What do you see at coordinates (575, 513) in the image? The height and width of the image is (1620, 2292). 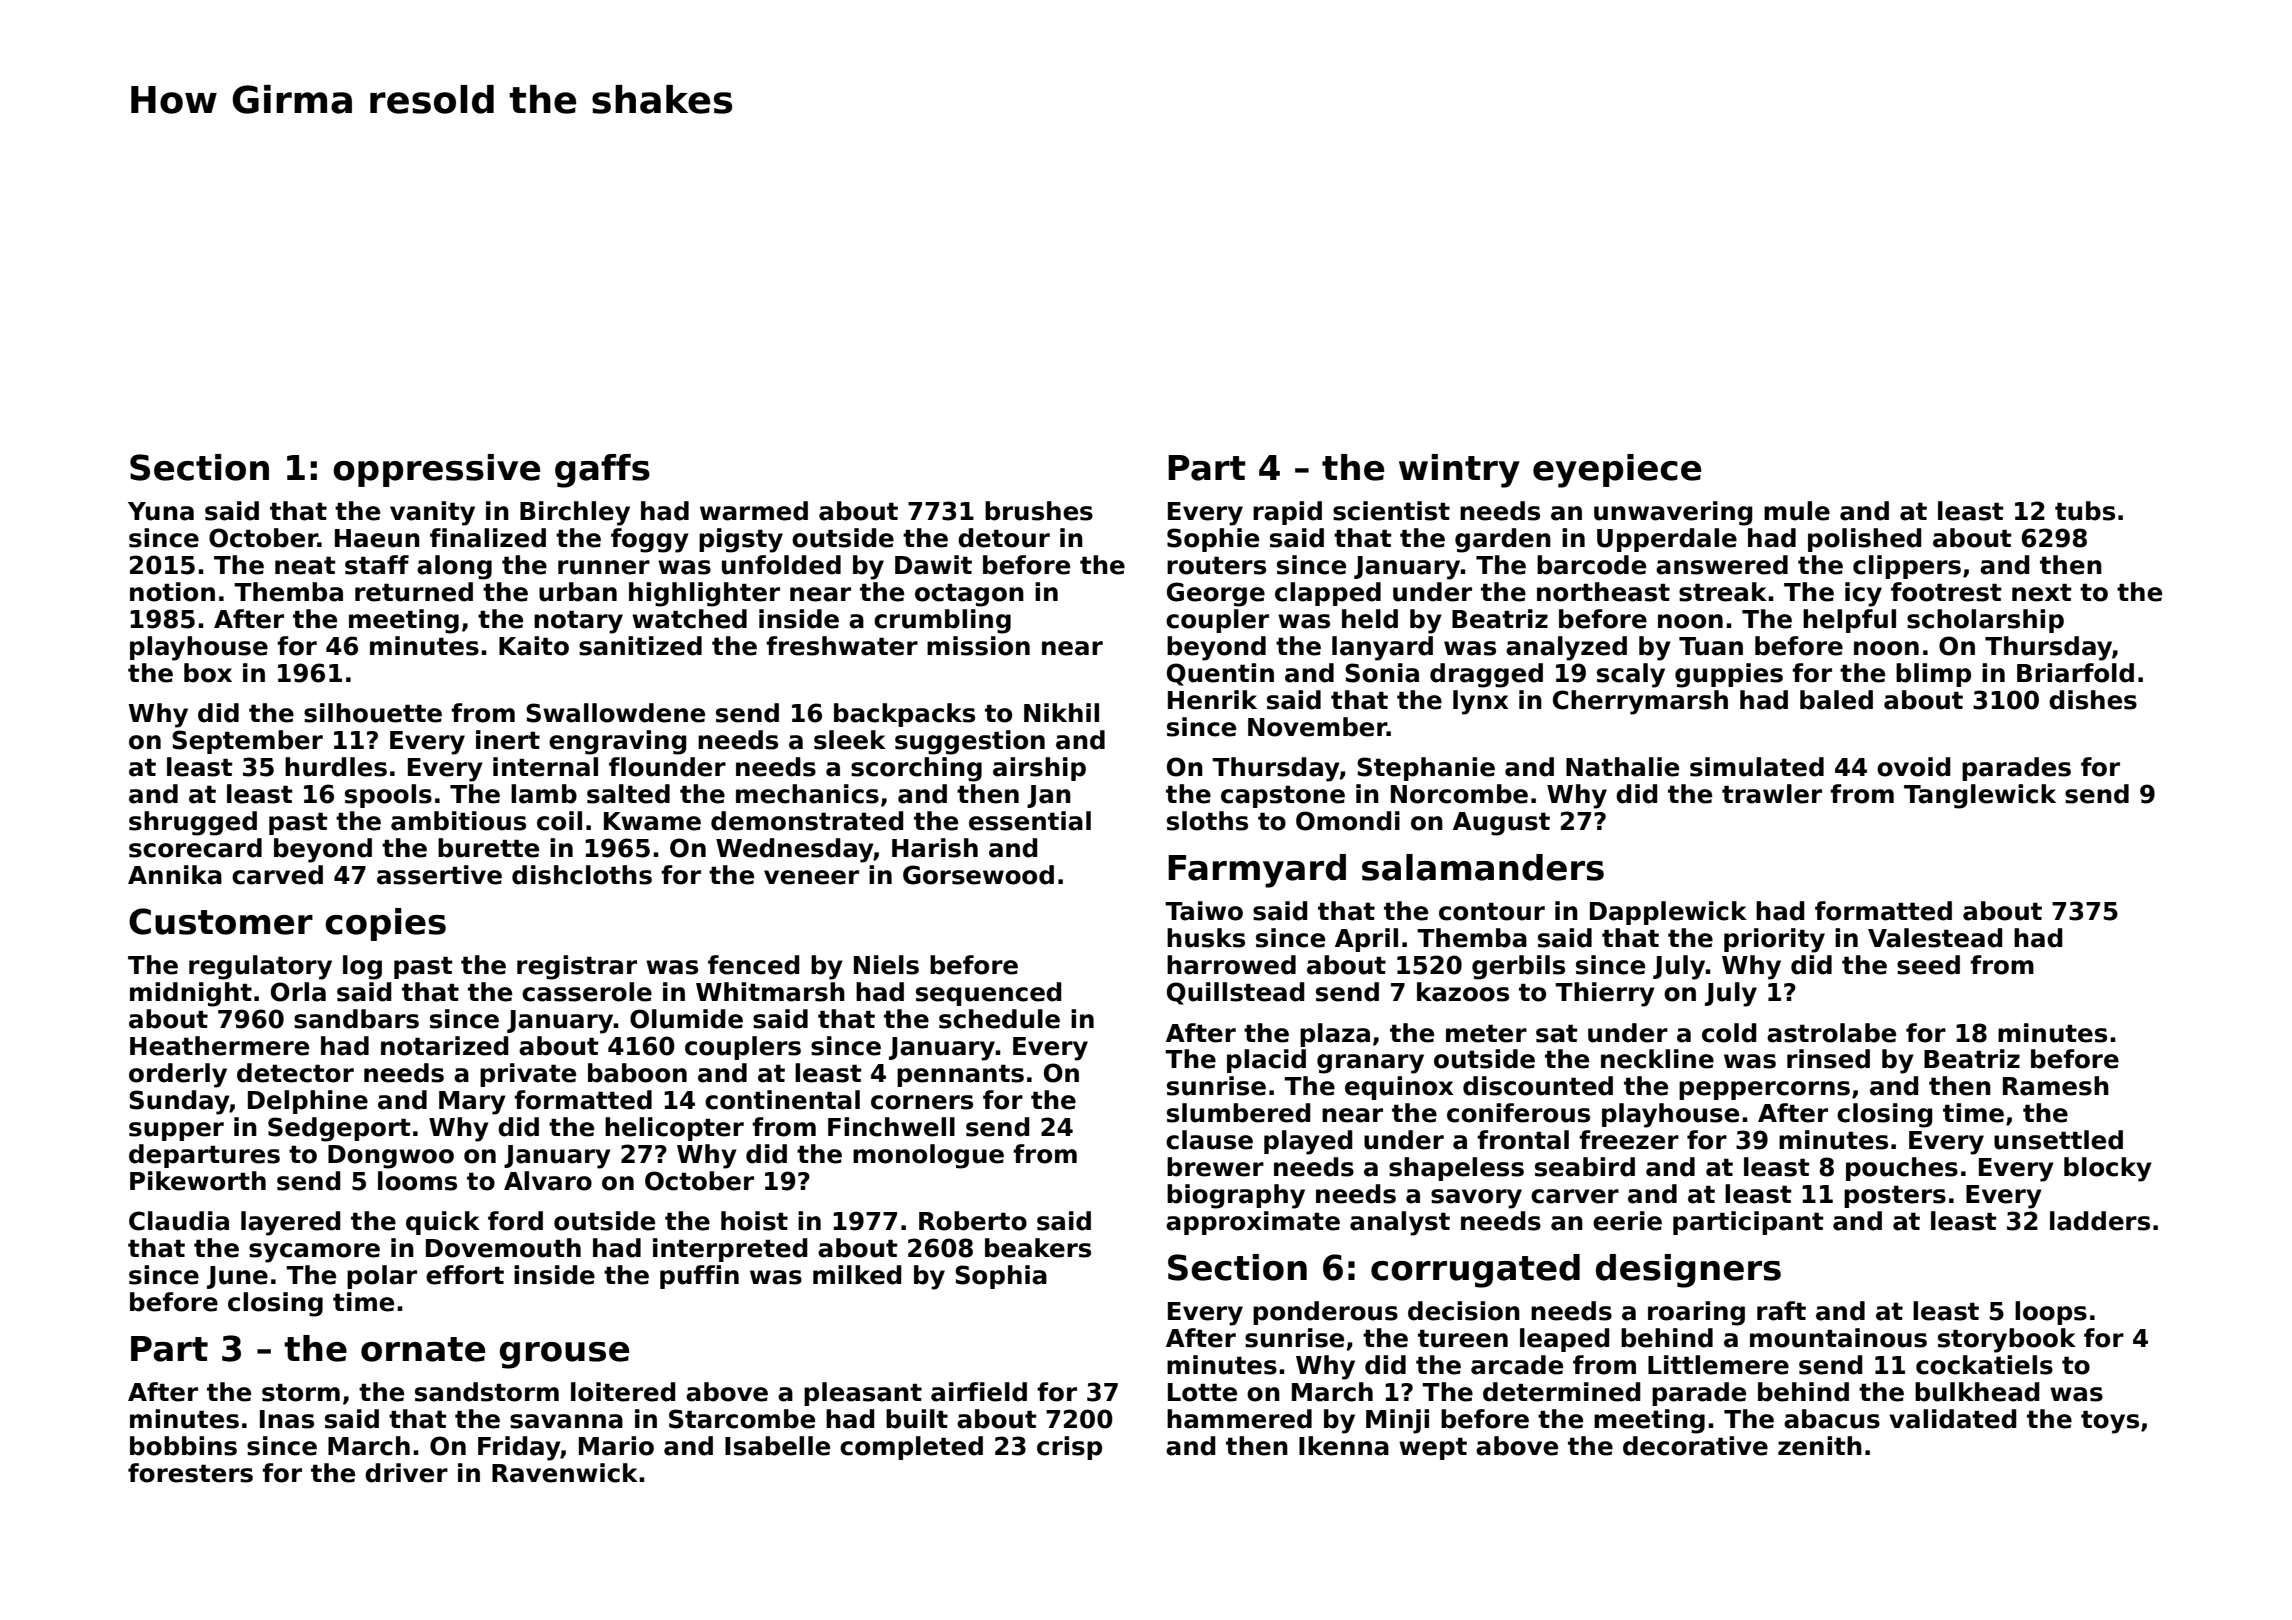 I see `Birchley` at bounding box center [575, 513].
